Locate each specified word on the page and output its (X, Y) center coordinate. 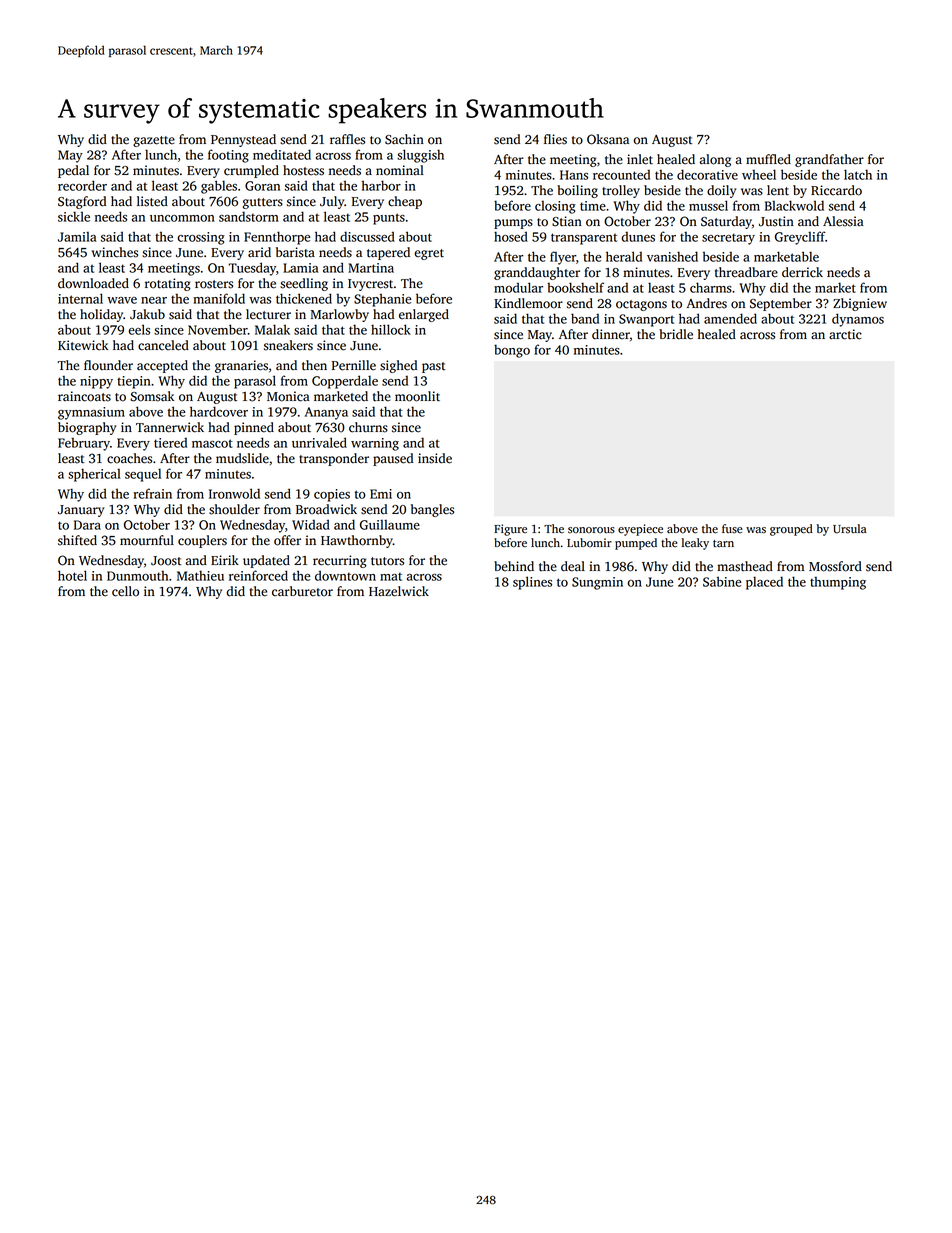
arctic (845, 334)
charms (711, 287)
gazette (154, 141)
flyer (563, 258)
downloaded (93, 283)
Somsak (152, 396)
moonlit (417, 396)
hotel (72, 575)
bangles (432, 510)
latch (858, 174)
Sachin (404, 139)
